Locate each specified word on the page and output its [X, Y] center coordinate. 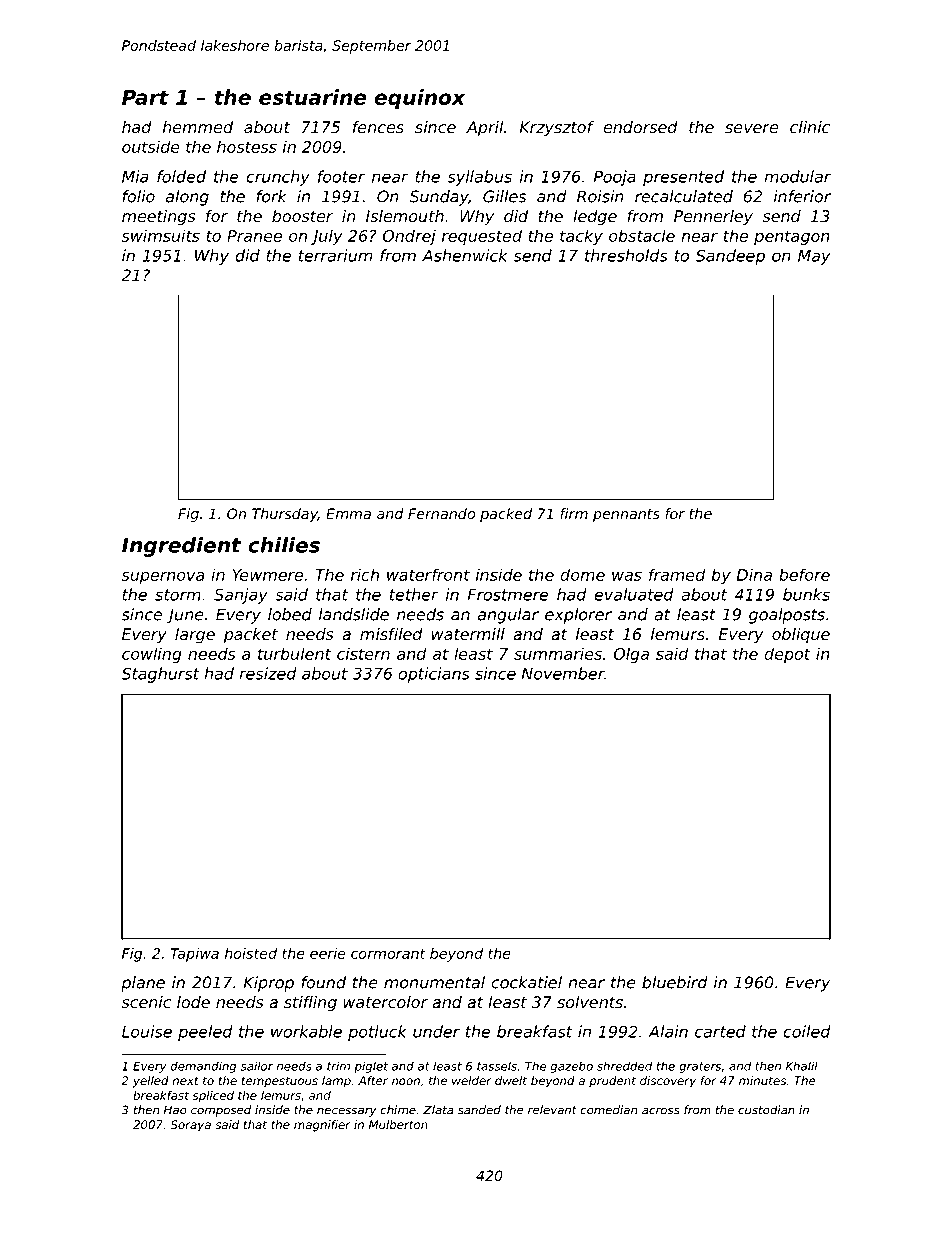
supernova [163, 578]
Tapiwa [195, 955]
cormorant [388, 953]
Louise [147, 1031]
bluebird [675, 982]
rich [365, 574]
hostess [247, 146]
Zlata [438, 1110]
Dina [754, 574]
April [484, 129]
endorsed [640, 127]
